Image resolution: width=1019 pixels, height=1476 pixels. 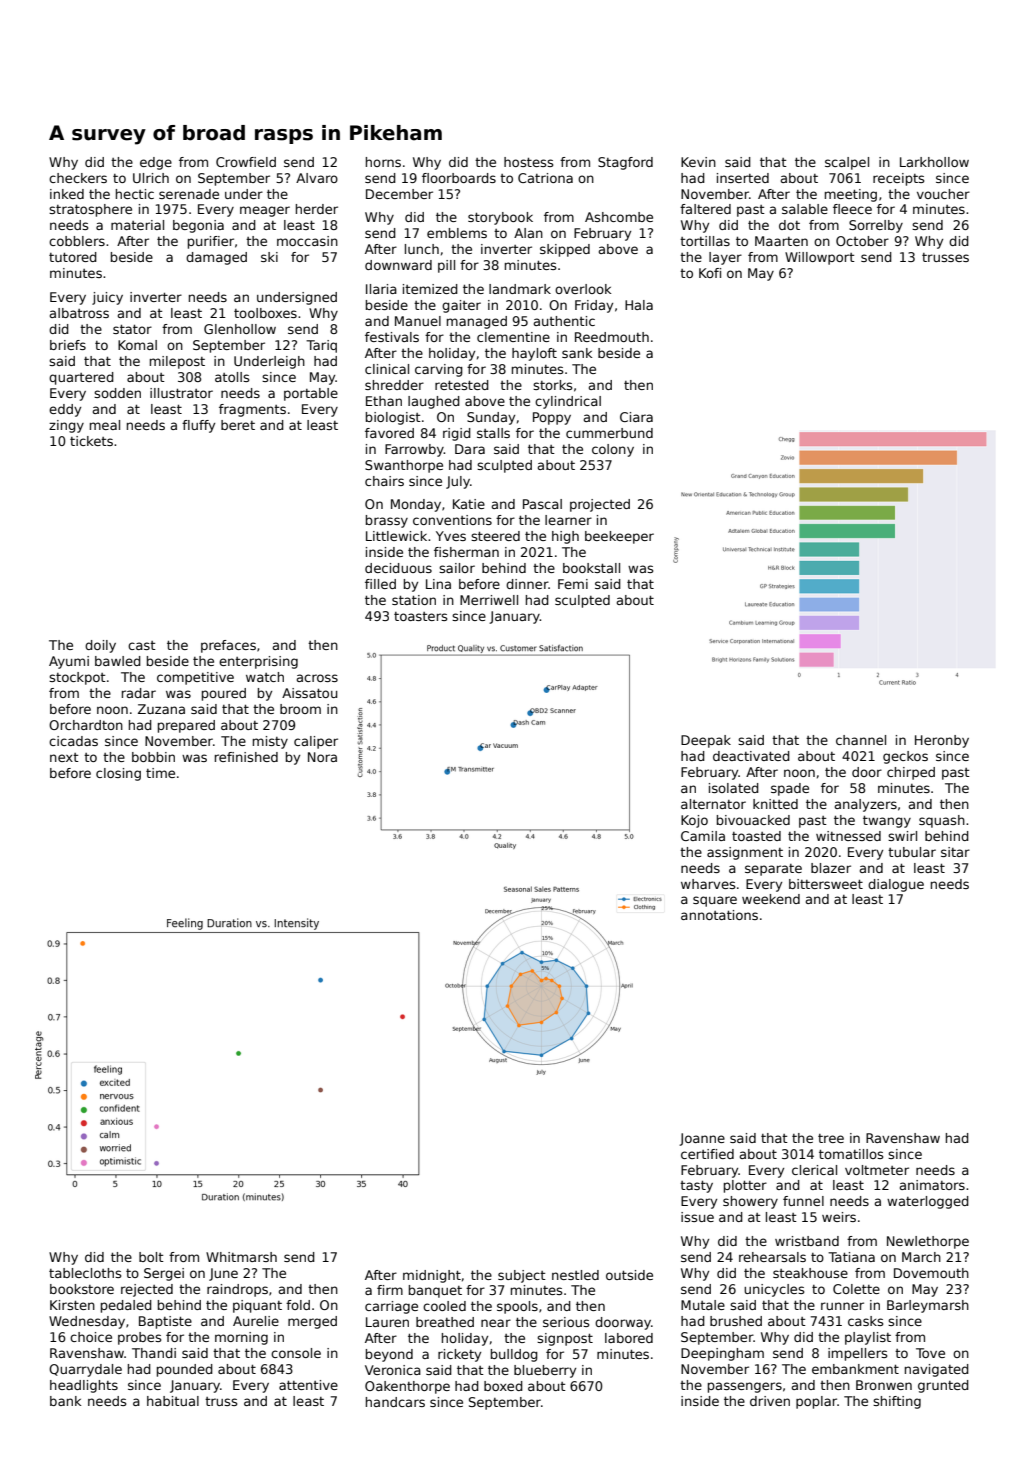 What do you see at coordinates (831, 1138) in the screenshot?
I see `tree` at bounding box center [831, 1138].
